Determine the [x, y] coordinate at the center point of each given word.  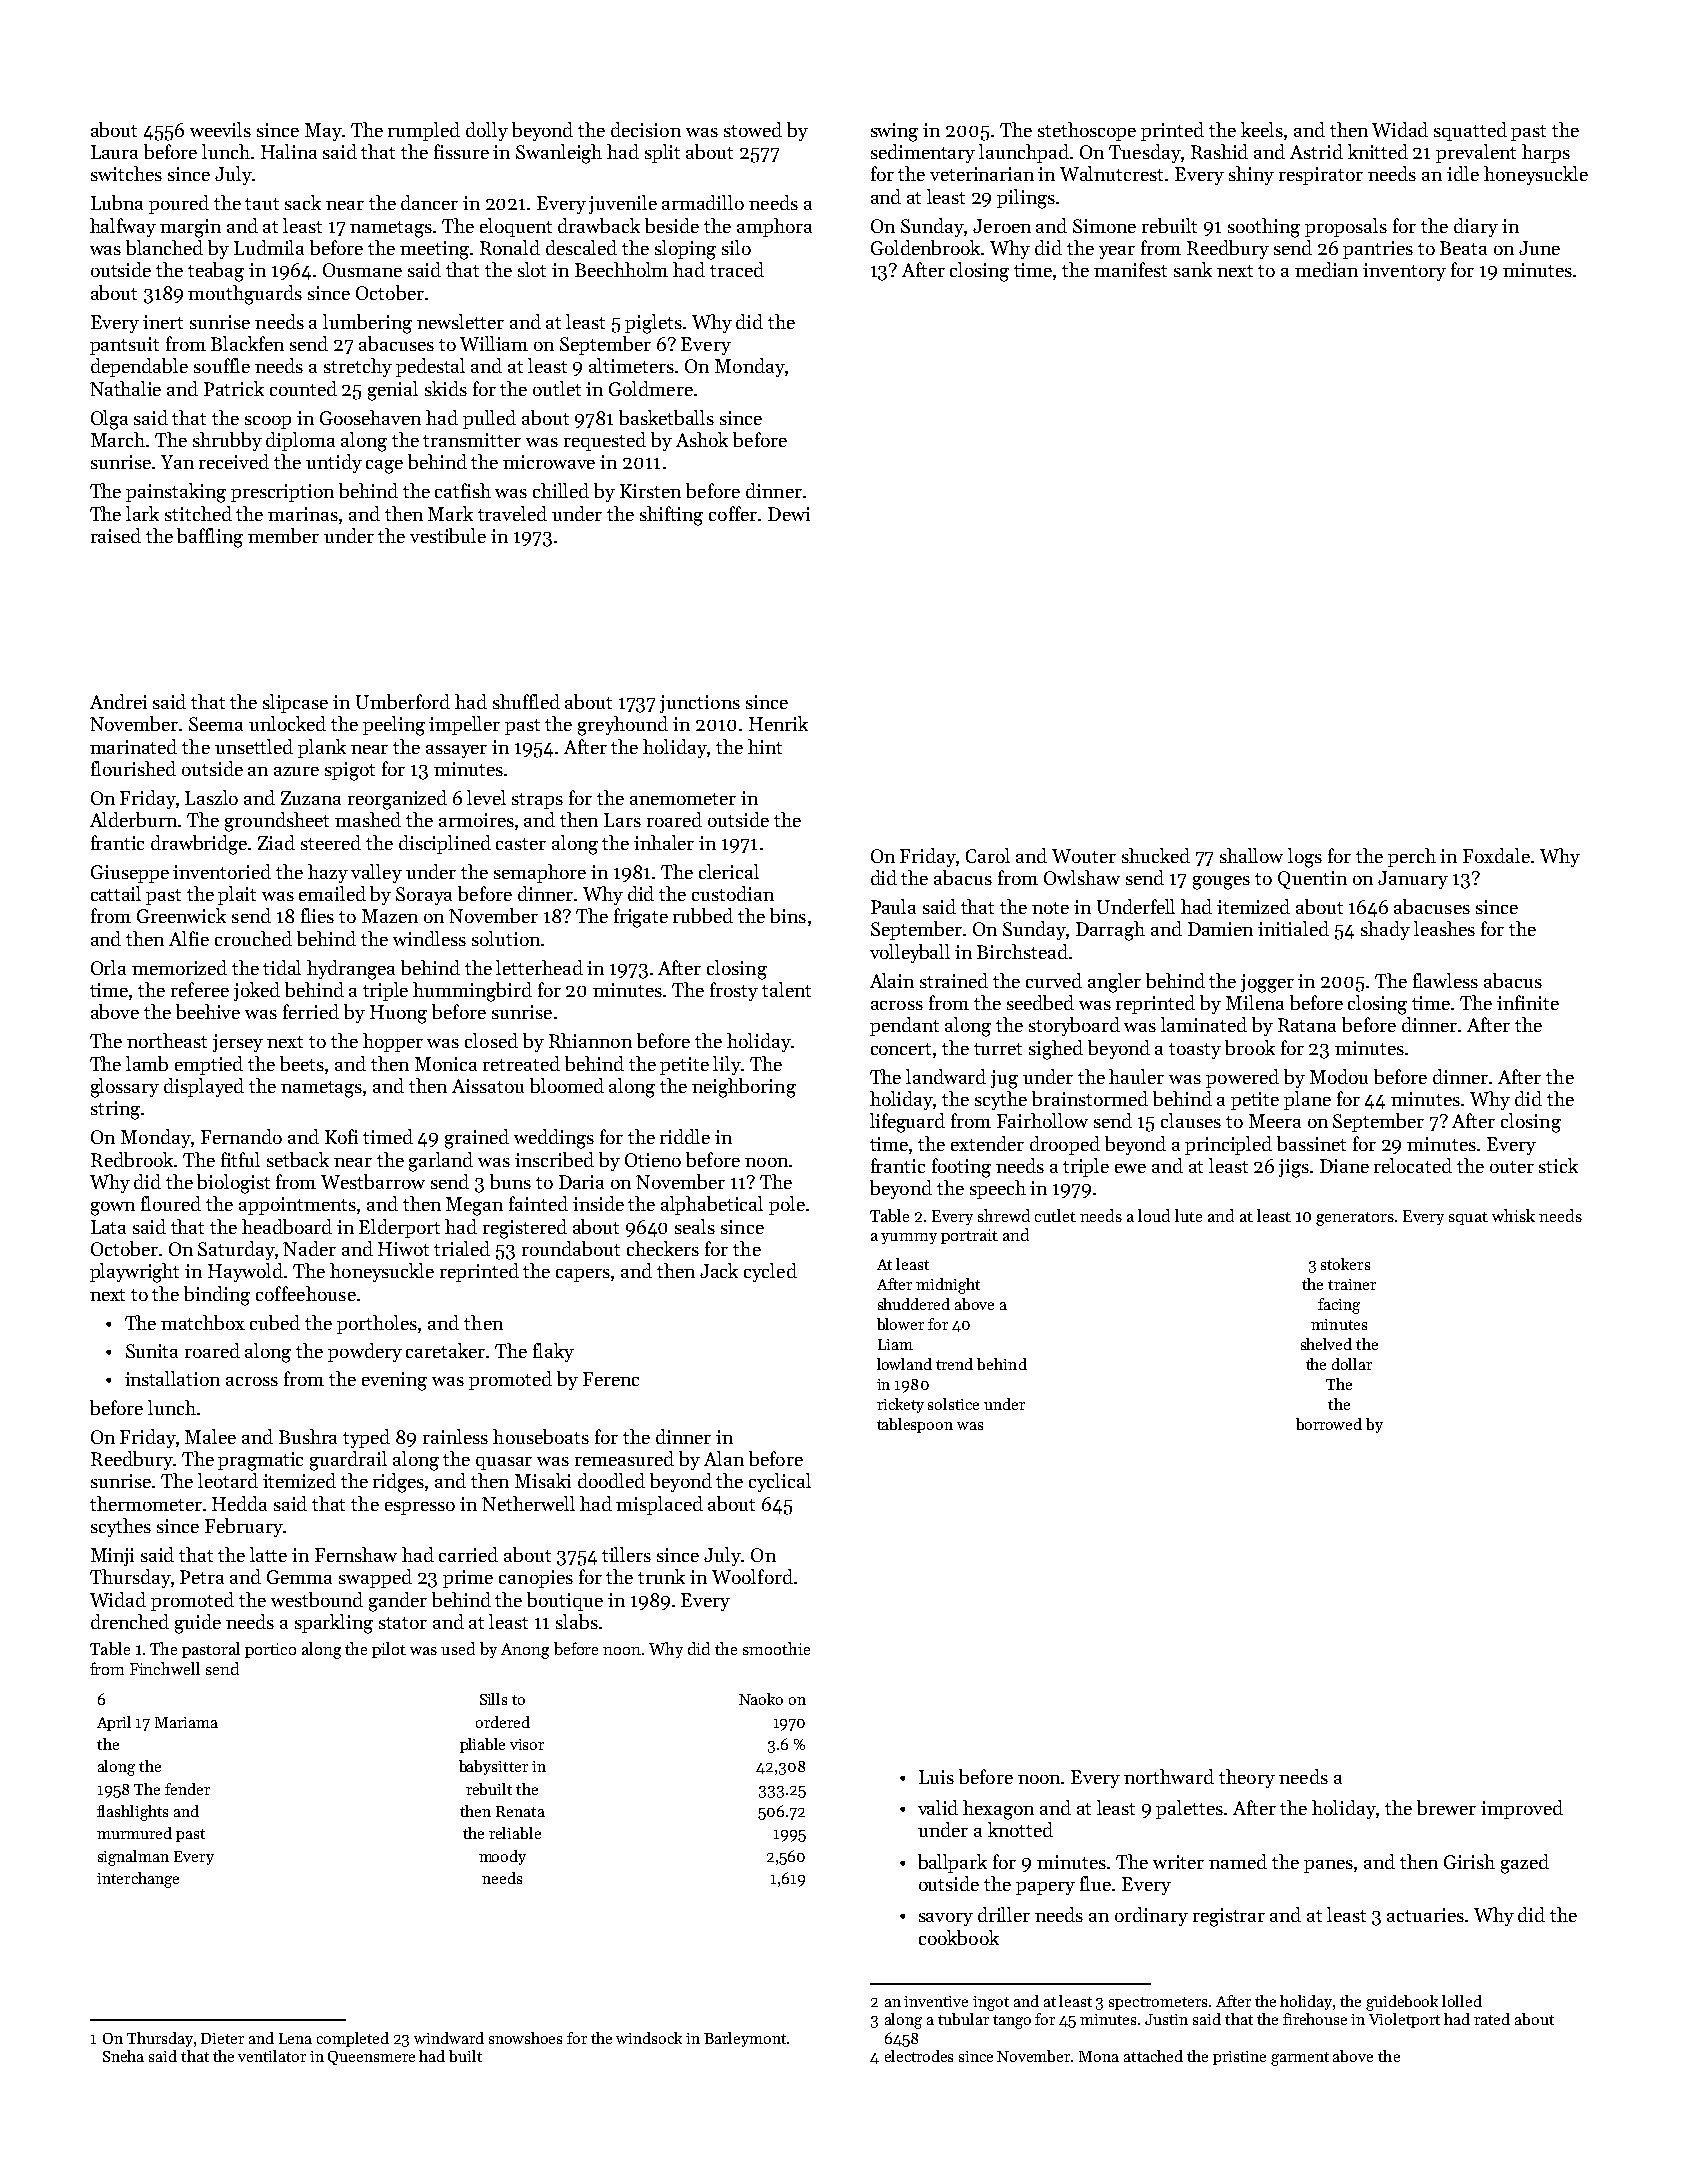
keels [1262, 129]
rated [1492, 2019]
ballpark [952, 1863]
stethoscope [1087, 131]
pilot [389, 1650]
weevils [220, 129]
